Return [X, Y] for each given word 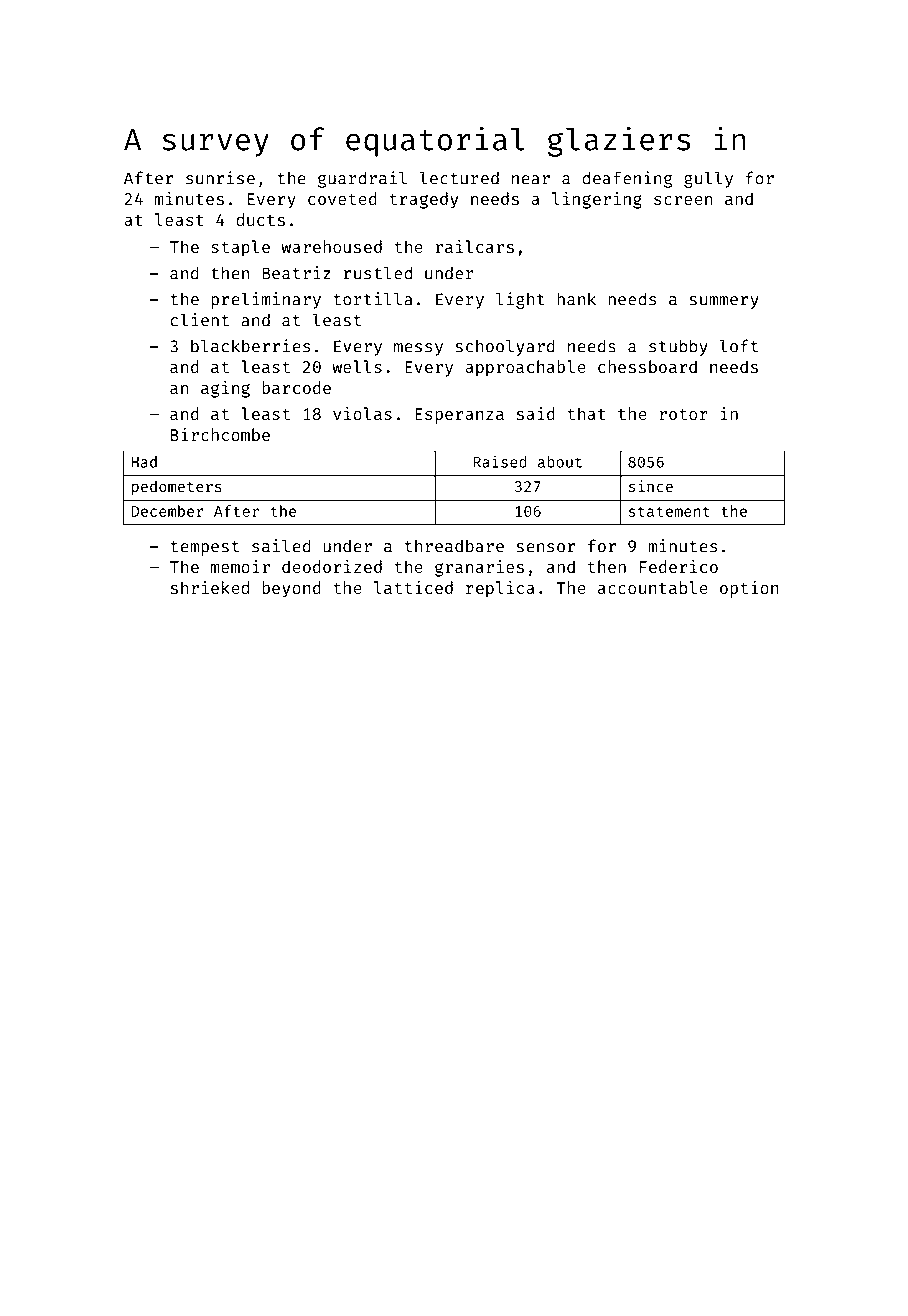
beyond [291, 589]
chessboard [647, 366]
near [531, 180]
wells [357, 366]
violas [362, 413]
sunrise [220, 178]
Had [144, 462]
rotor [683, 414]
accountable [653, 587]
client [200, 320]
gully [708, 179]
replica [500, 589]
